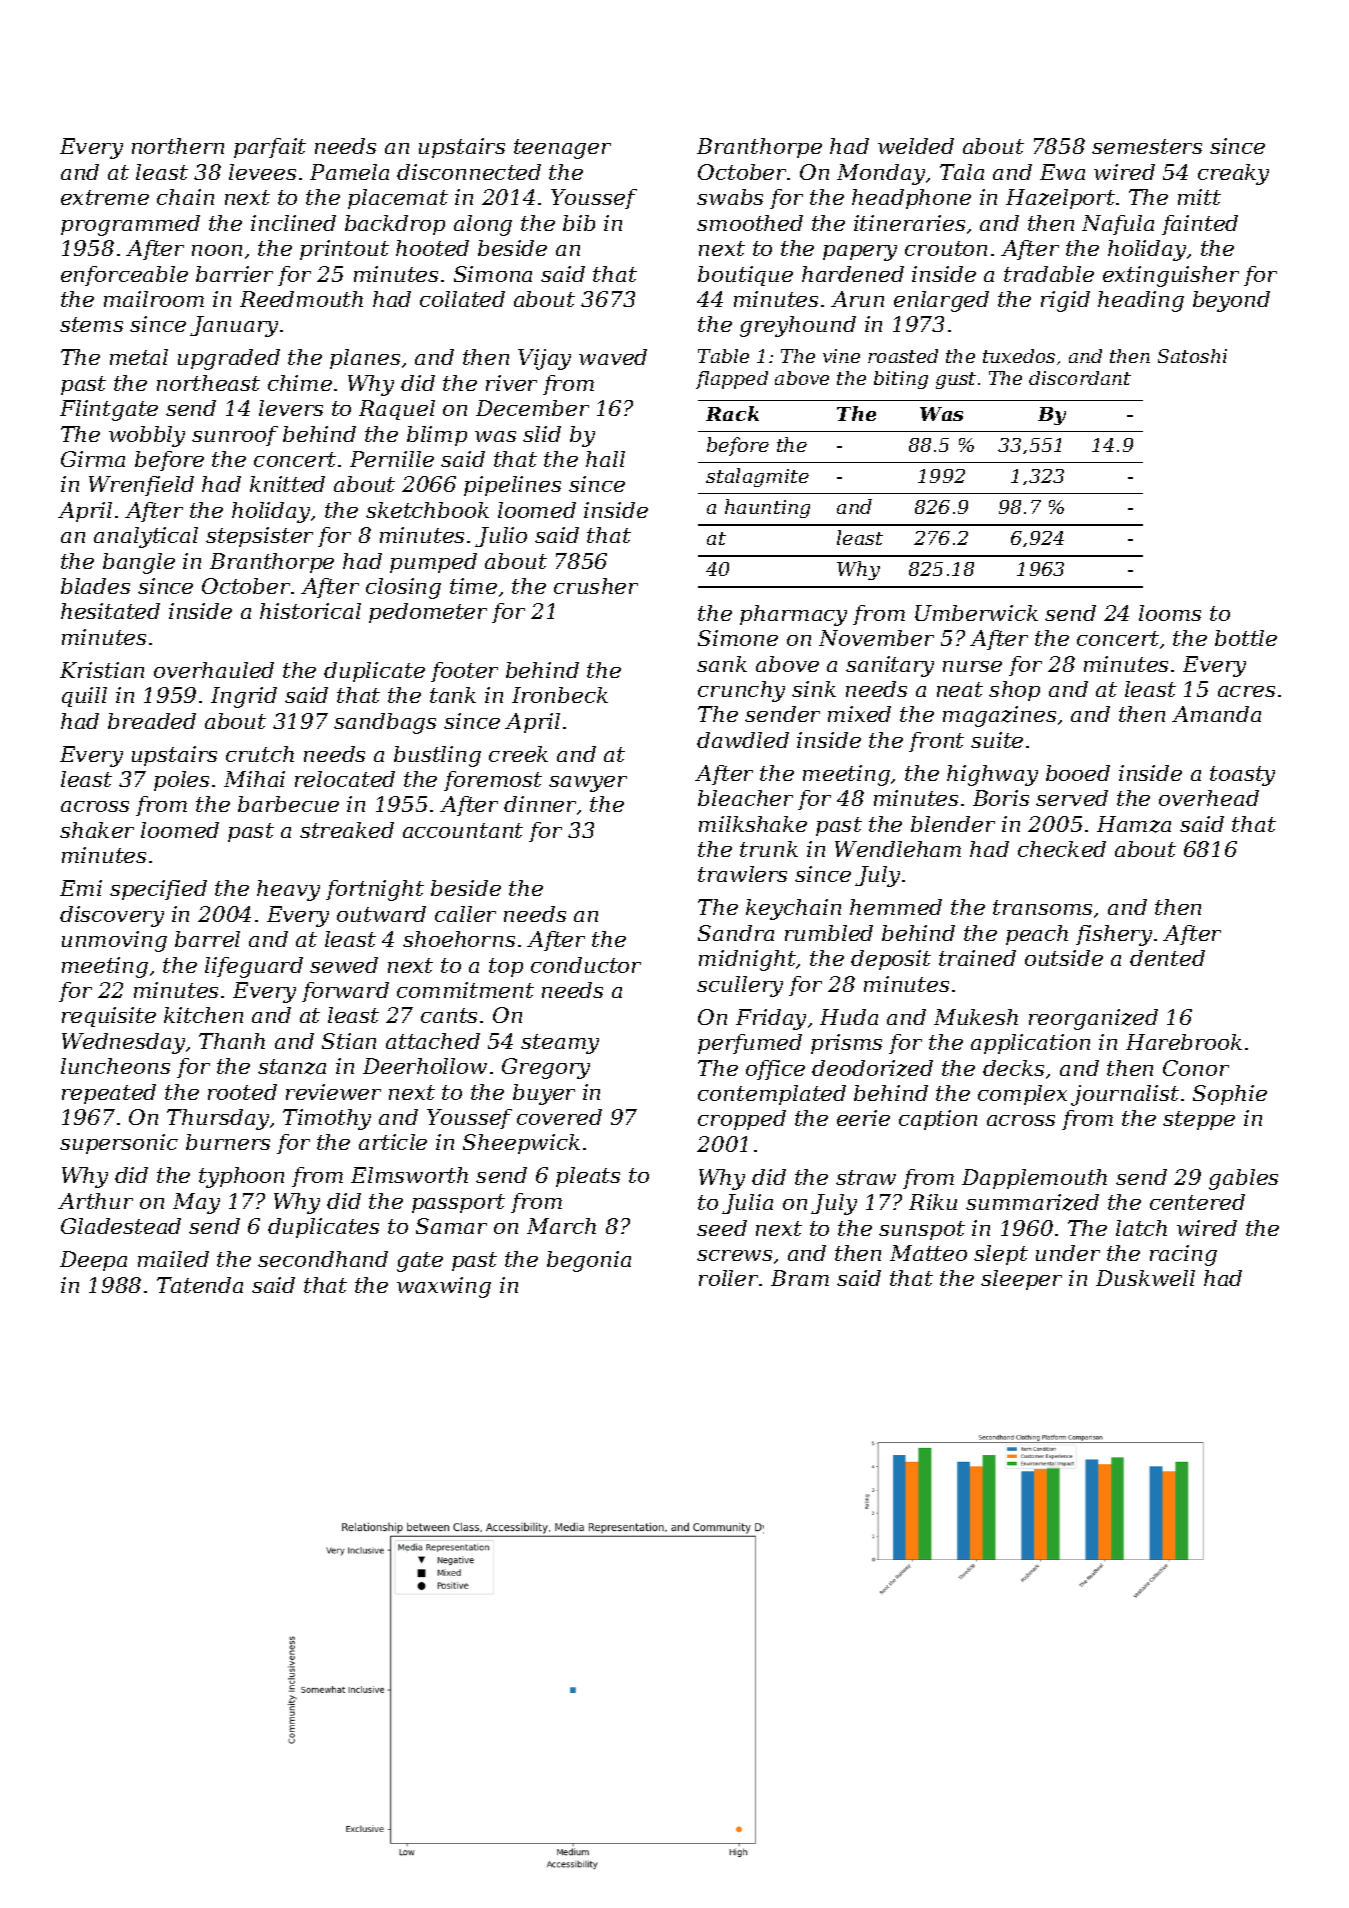 The width and height of the page is (1349, 1908). I want to click on bib, so click(579, 223).
